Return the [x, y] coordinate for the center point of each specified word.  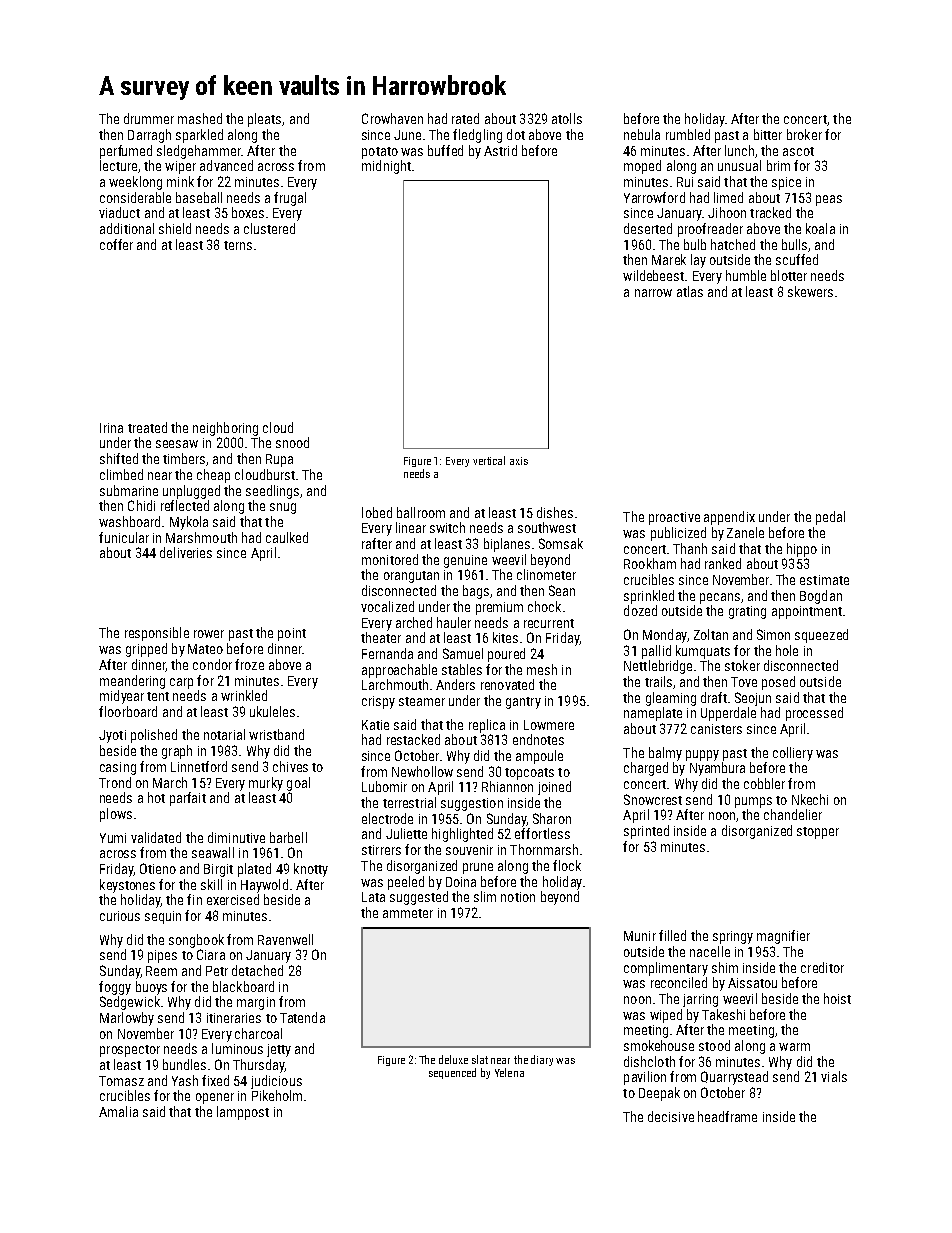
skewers [810, 291]
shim [725, 967]
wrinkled [244, 695]
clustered [269, 228]
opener [215, 1098]
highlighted [462, 835]
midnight [386, 167]
